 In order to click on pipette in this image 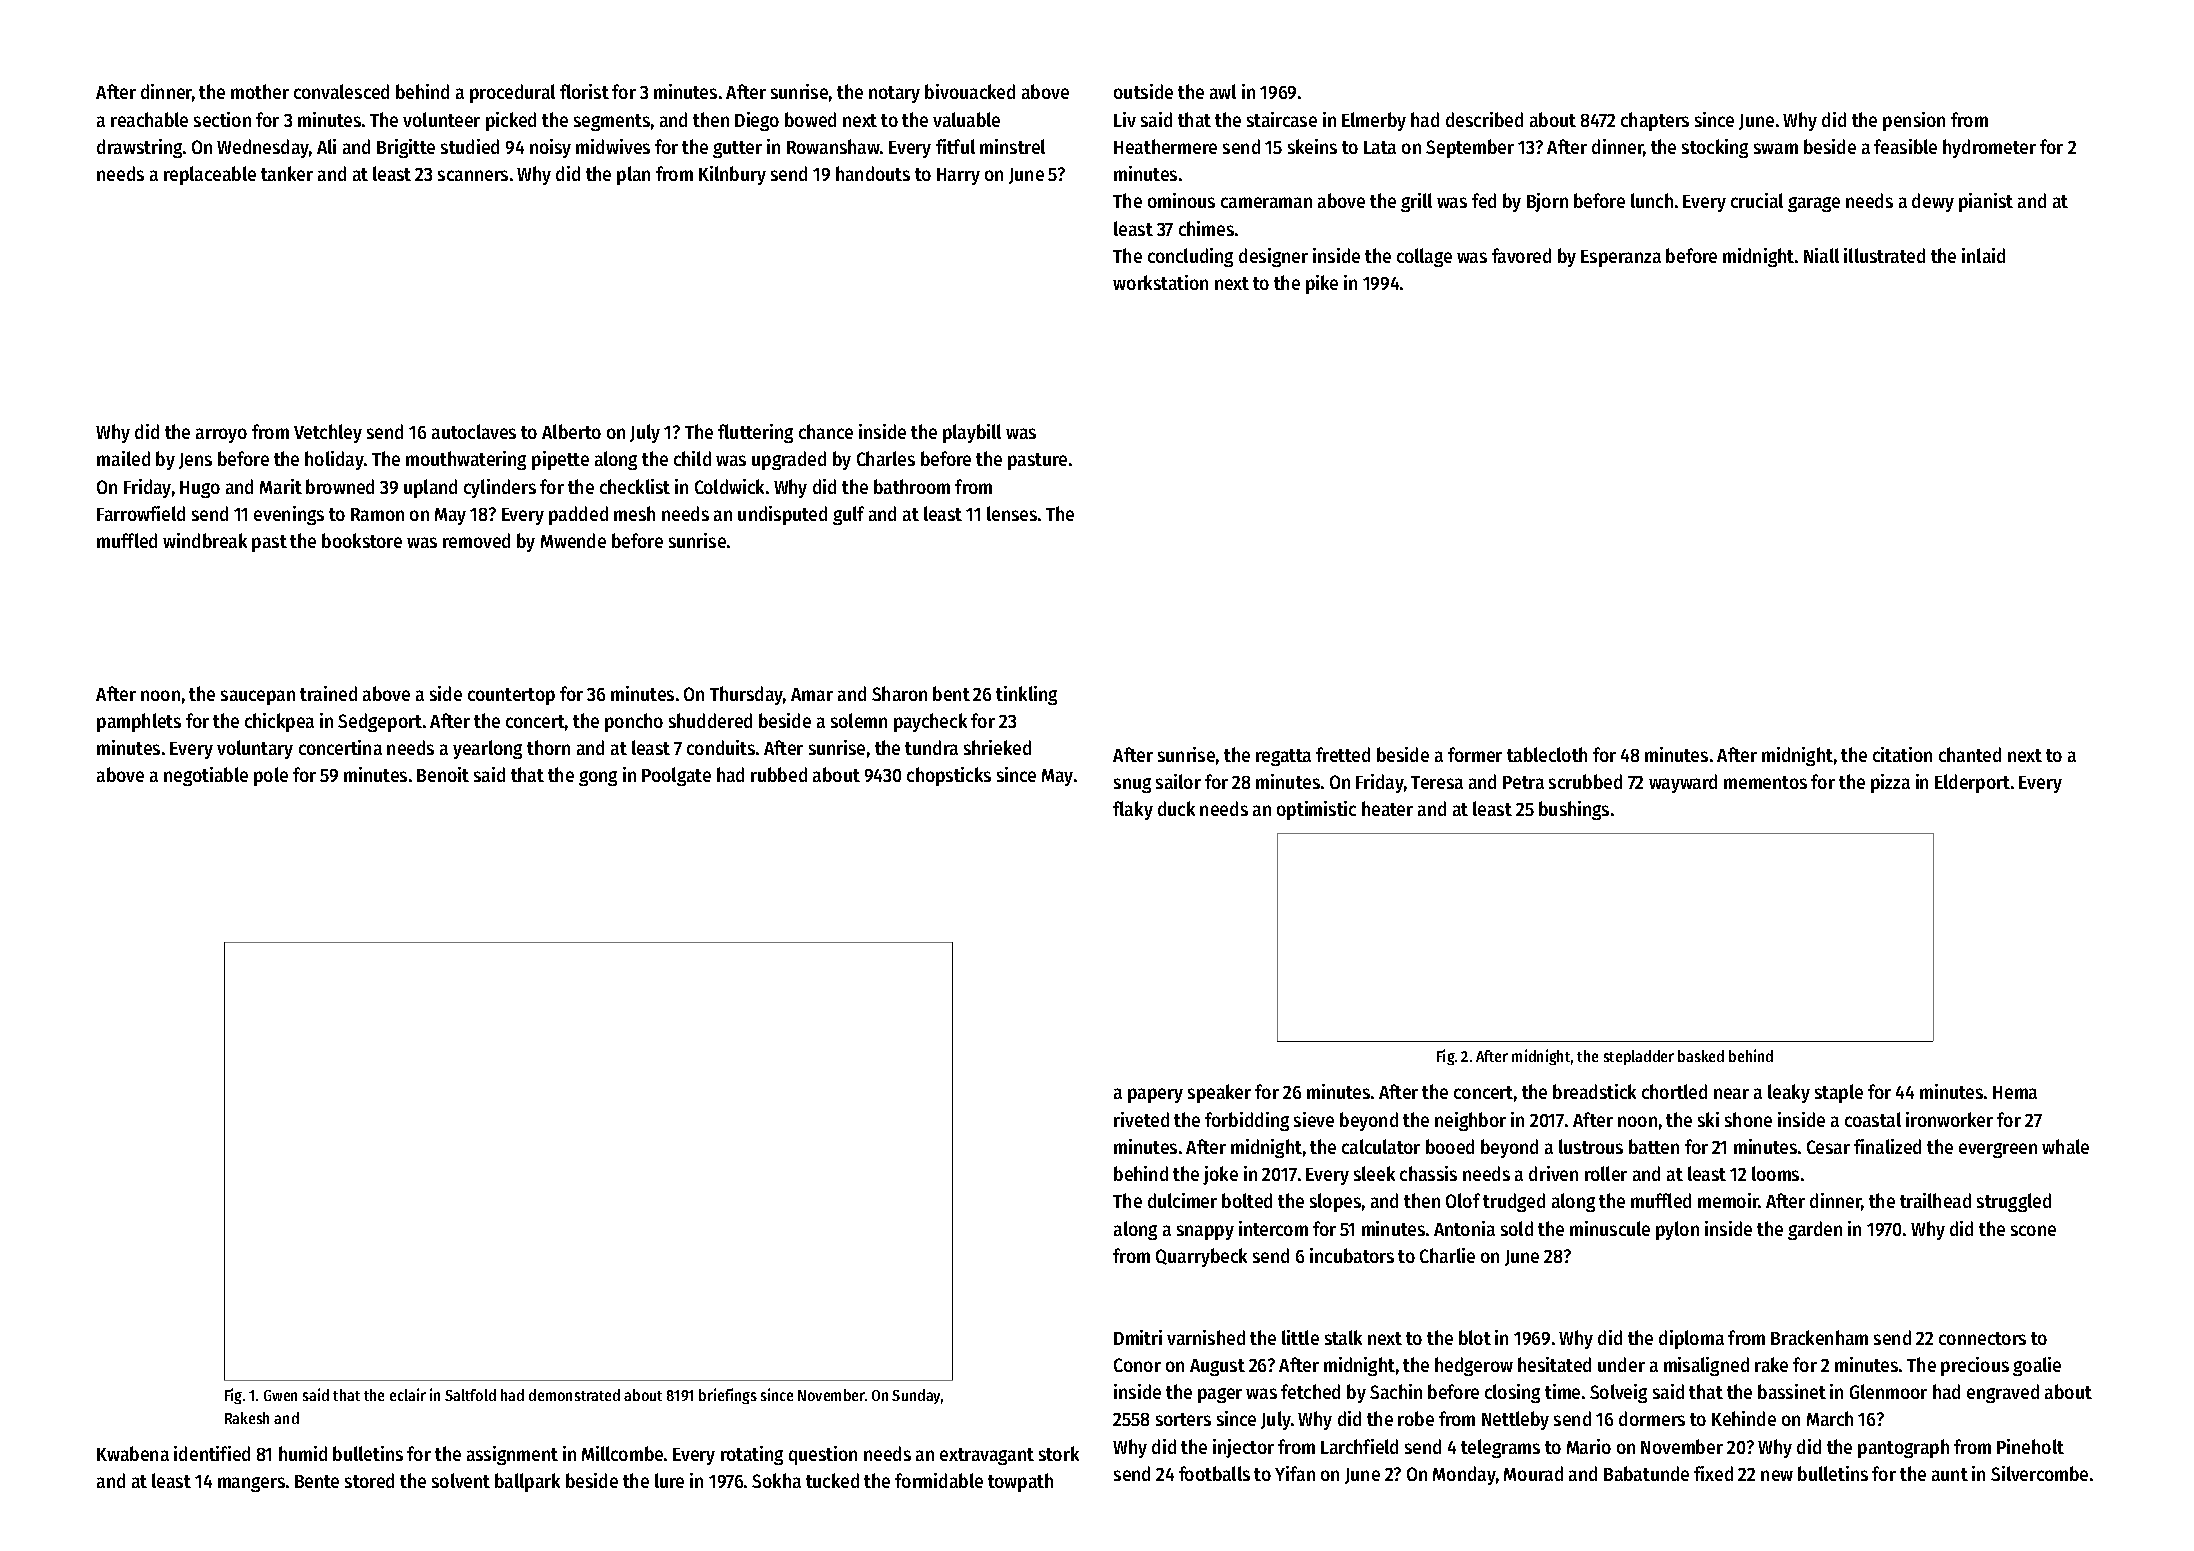, I will do `click(560, 460)`.
